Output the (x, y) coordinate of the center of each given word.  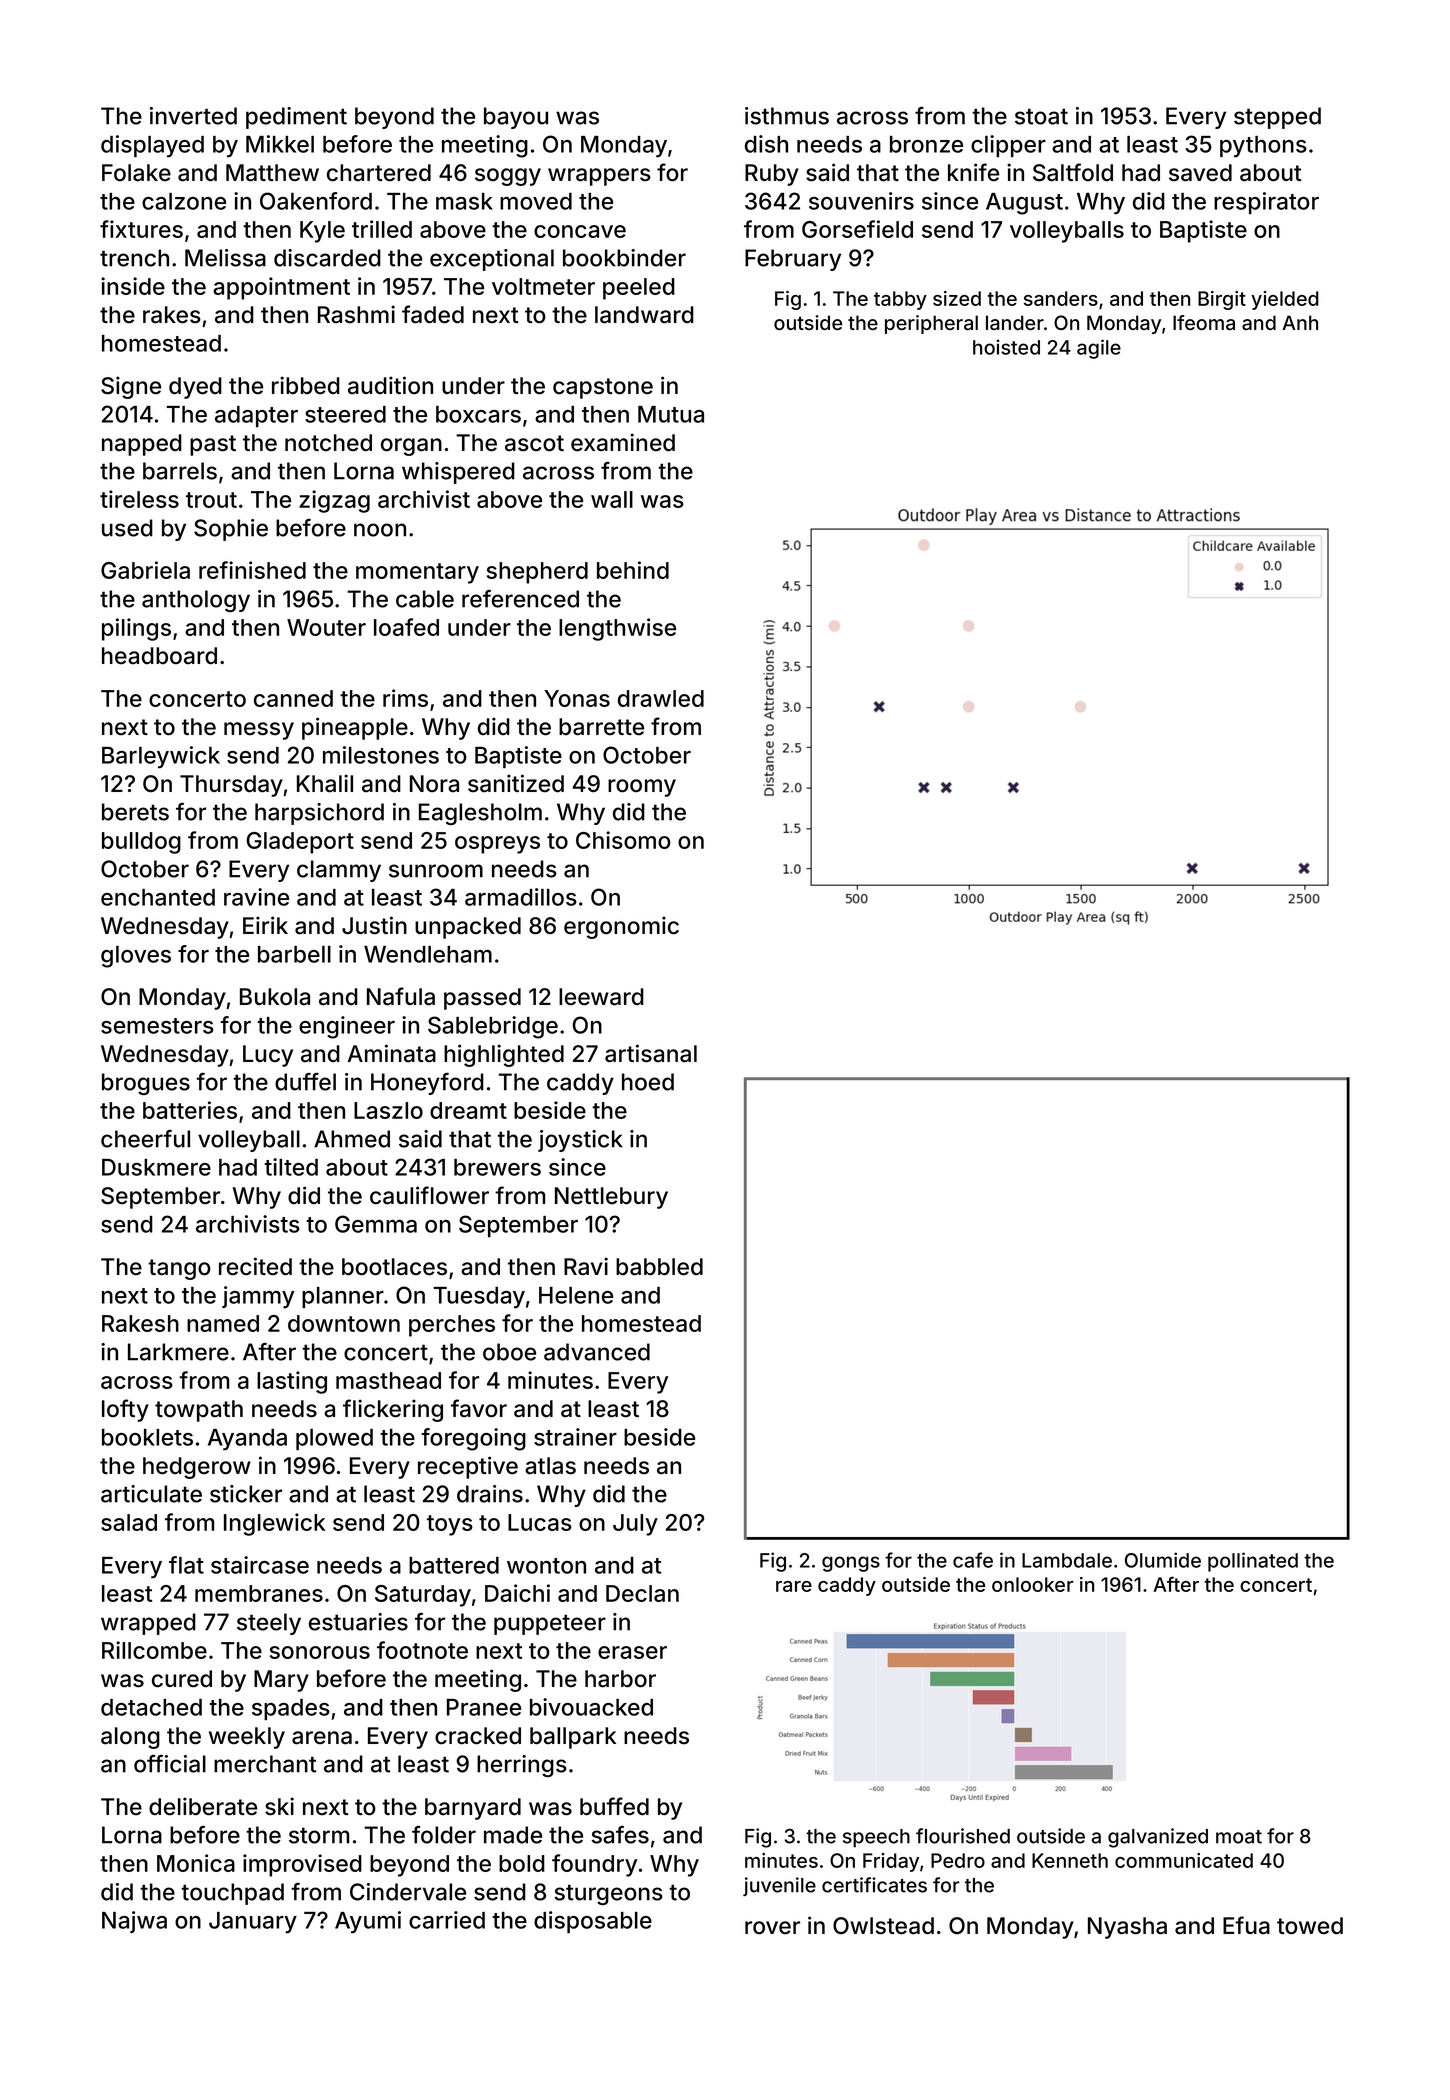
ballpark (573, 1738)
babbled (659, 1267)
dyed (195, 388)
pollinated (1253, 1562)
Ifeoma (1204, 322)
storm (319, 1835)
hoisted (1006, 347)
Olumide (1163, 1560)
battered (454, 1565)
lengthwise (617, 629)
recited (255, 1266)
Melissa (225, 258)
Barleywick (161, 757)
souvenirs (861, 201)
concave (580, 231)
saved (1200, 173)
